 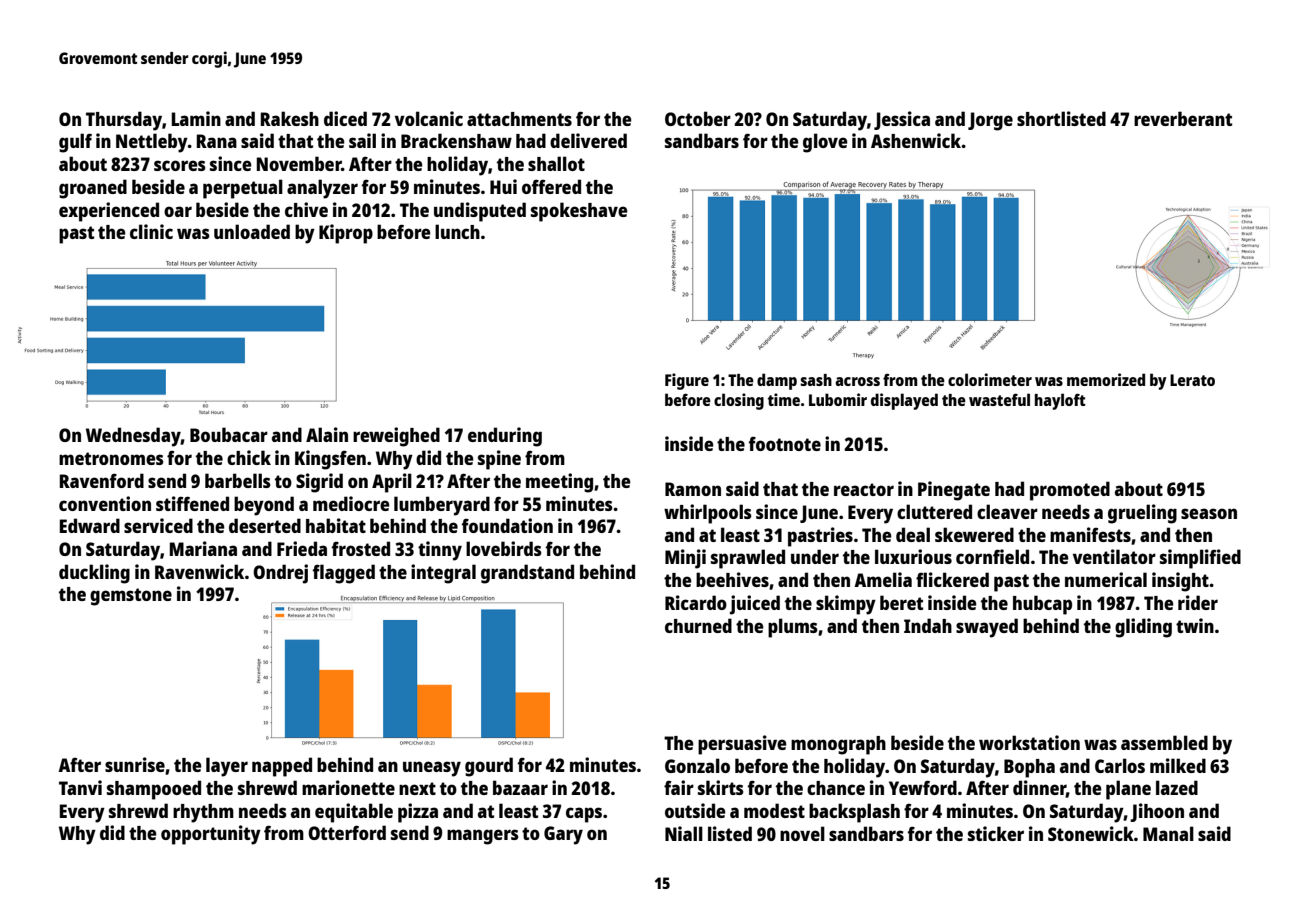 What do you see at coordinates (1183, 118) in the screenshot?
I see `reverberant` at bounding box center [1183, 118].
